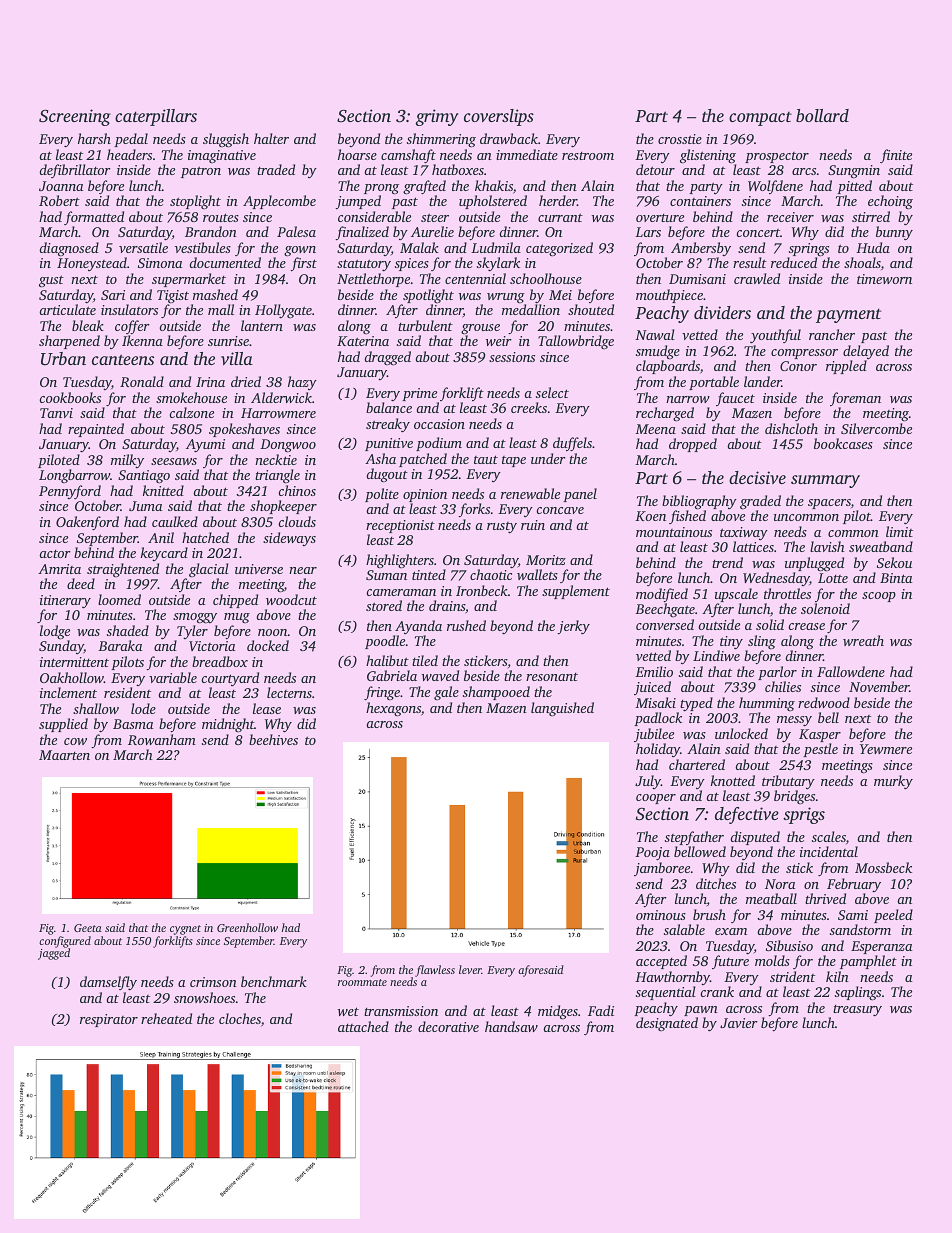 The width and height of the image is (952, 1233). What do you see at coordinates (70, 492) in the image?
I see `Pennyford` at bounding box center [70, 492].
